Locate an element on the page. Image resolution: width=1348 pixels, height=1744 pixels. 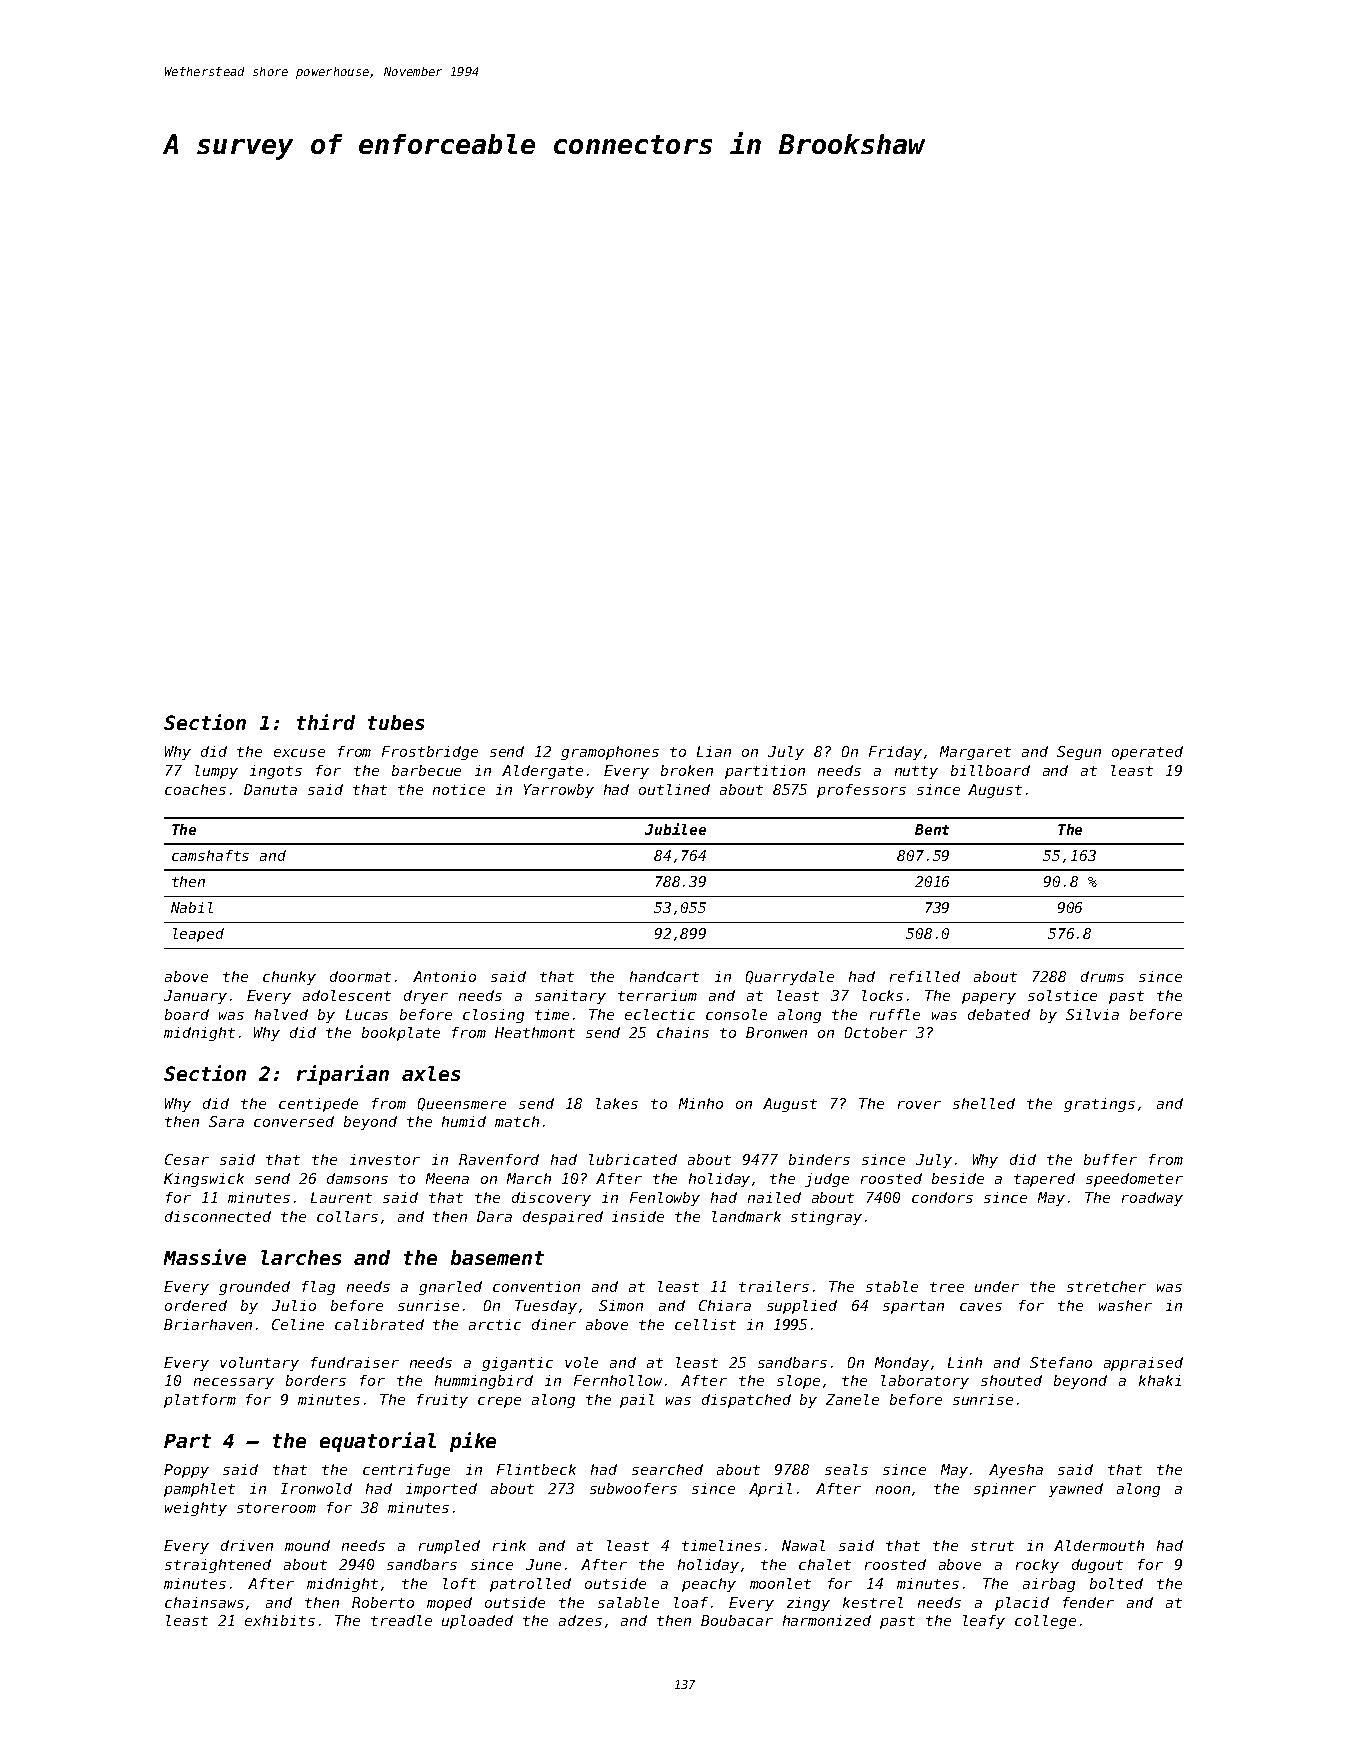
Massive is located at coordinates (205, 1257).
